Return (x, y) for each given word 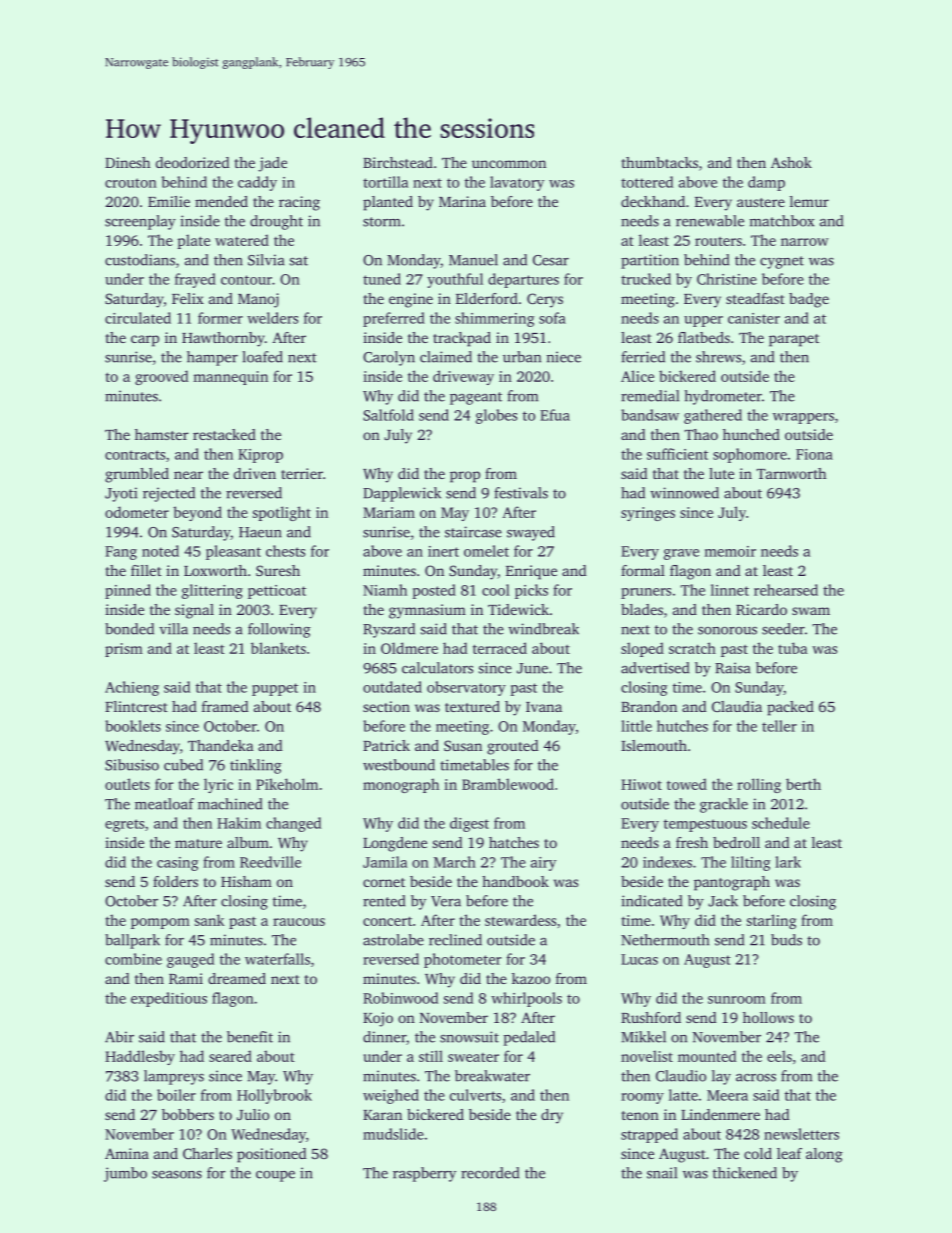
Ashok (791, 162)
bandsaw (650, 415)
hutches (682, 726)
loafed (262, 357)
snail (662, 1173)
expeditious (169, 999)
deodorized (192, 162)
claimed (446, 357)
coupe (275, 1176)
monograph (401, 785)
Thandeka (221, 745)
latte (683, 1095)
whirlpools (526, 999)
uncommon (509, 164)
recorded (490, 1173)
